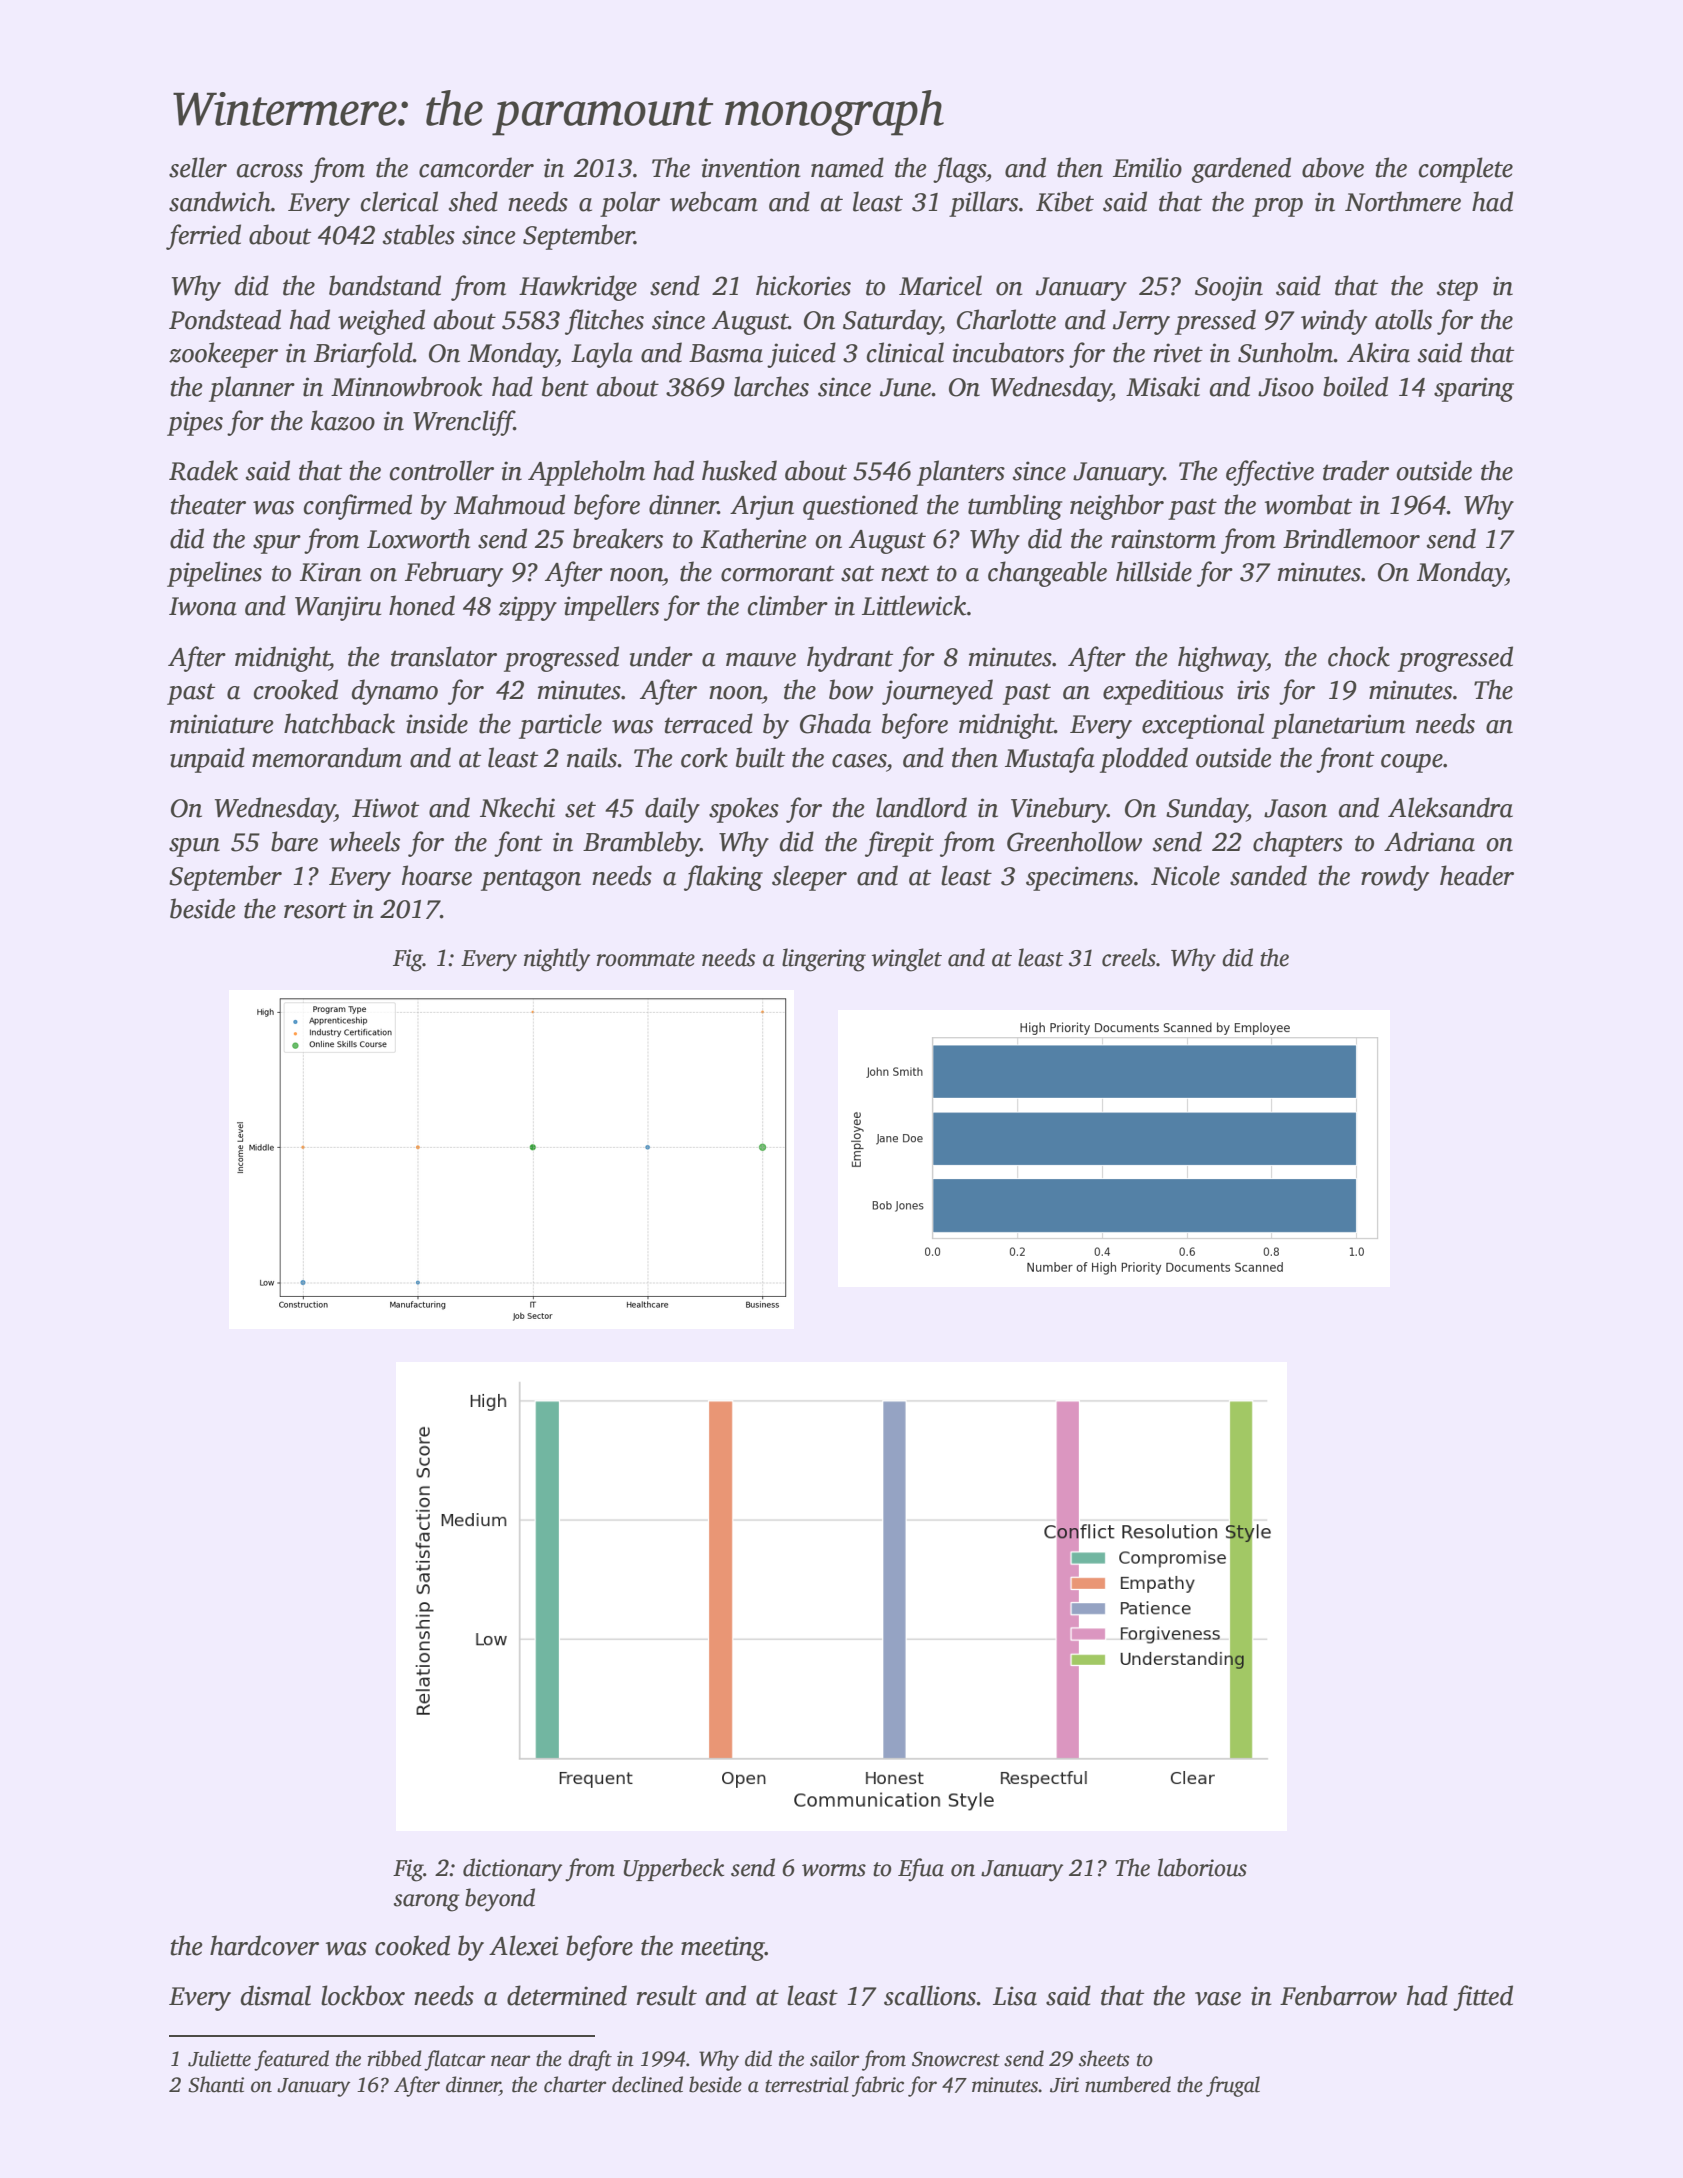  Describe the element at coordinates (512, 1870) in the page. I see `dictionary` at that location.
